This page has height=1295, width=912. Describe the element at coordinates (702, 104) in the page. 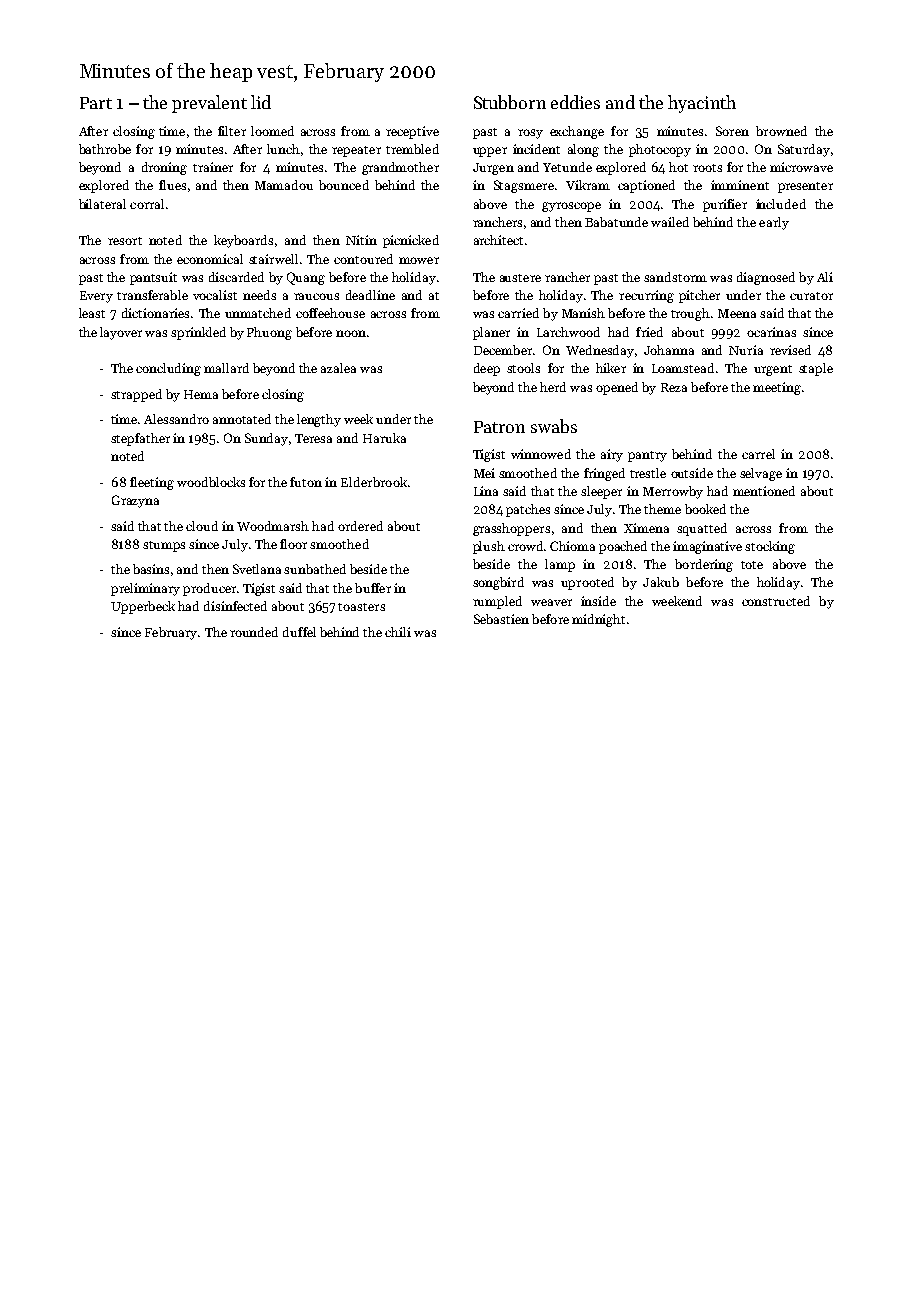

I see `hyacinth` at that location.
